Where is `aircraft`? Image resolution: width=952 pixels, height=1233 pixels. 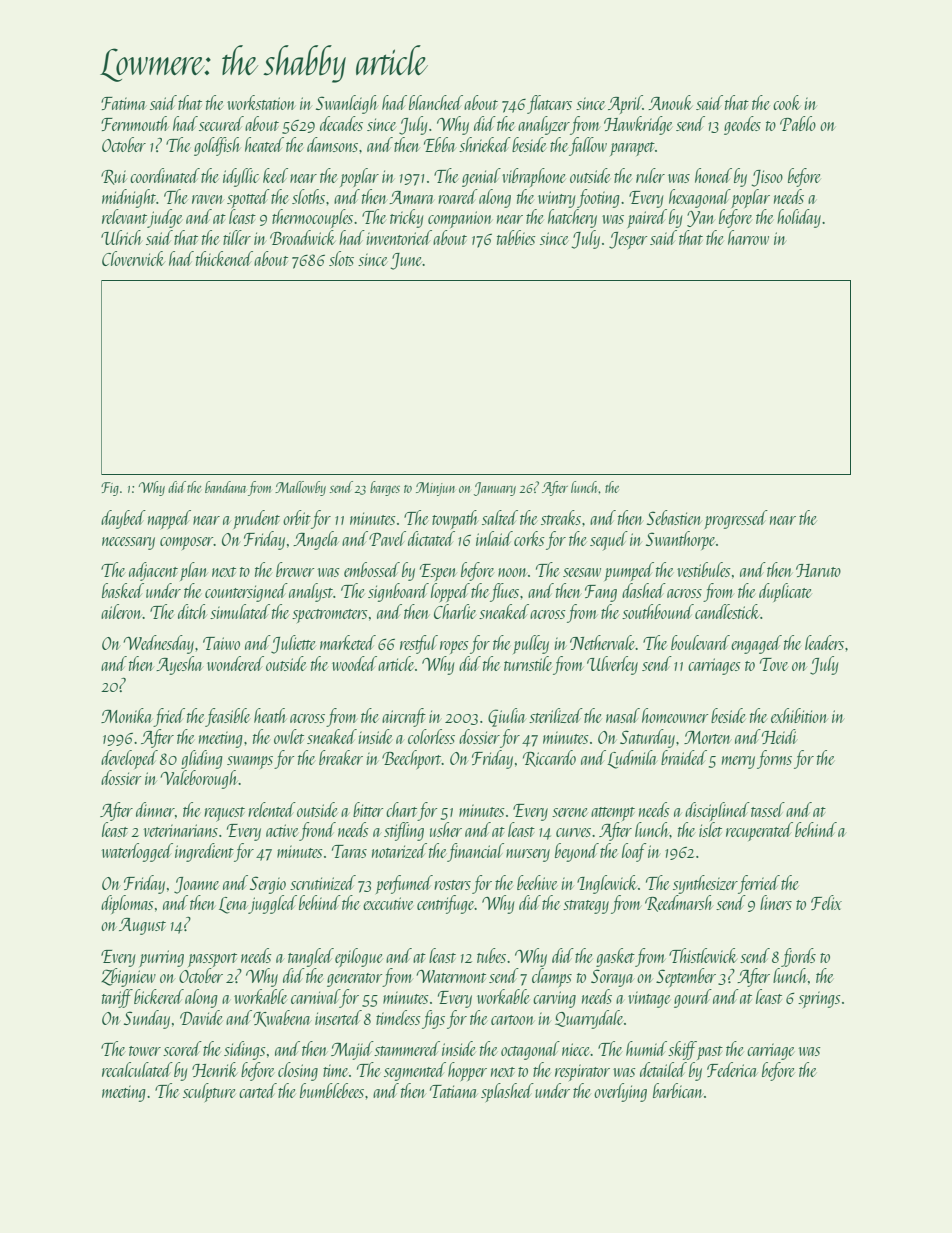 aircraft is located at coordinates (404, 717).
